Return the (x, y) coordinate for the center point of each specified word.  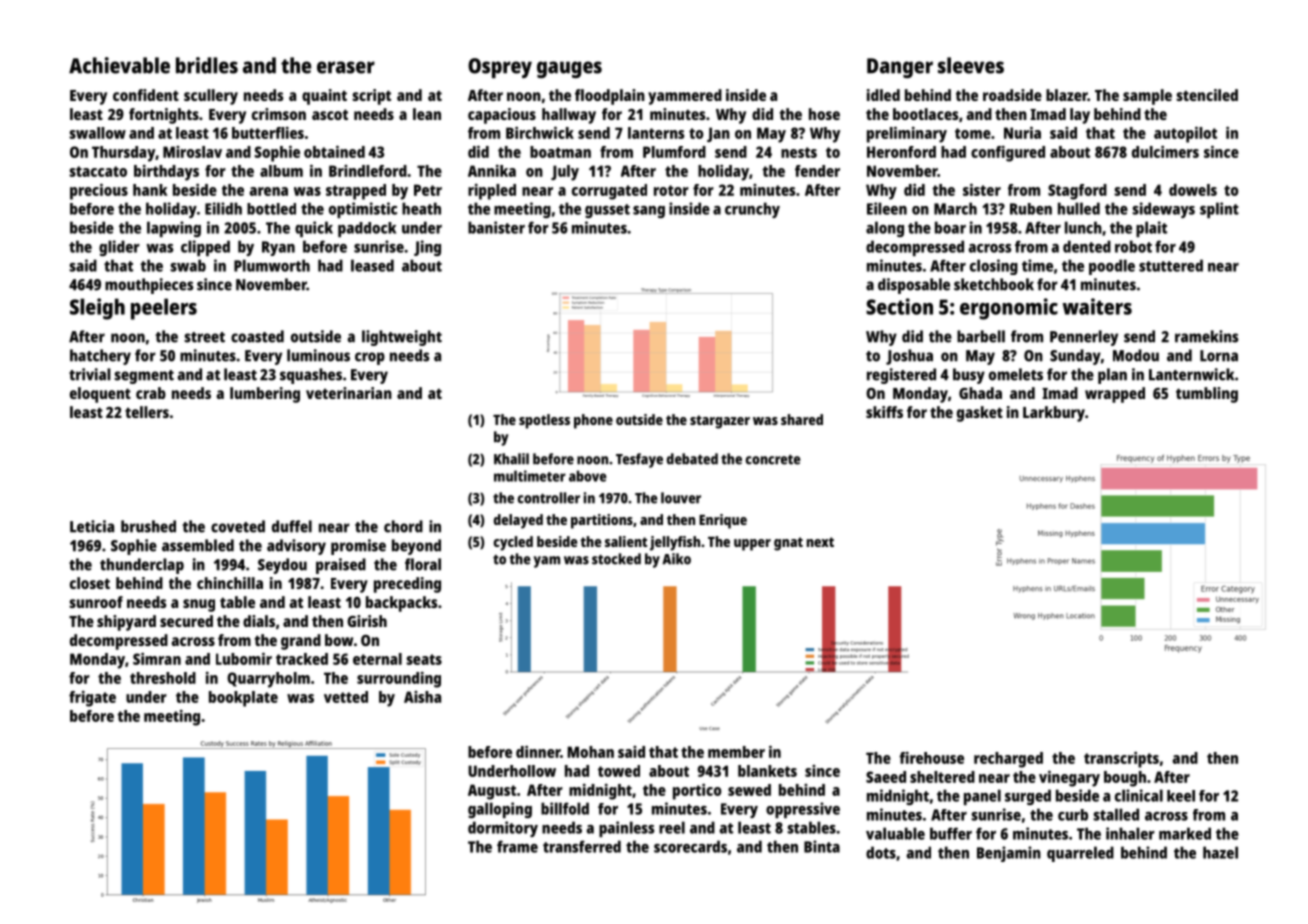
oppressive (803, 810)
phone (593, 421)
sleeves (971, 65)
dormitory (503, 829)
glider (119, 248)
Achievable (119, 65)
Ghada (980, 393)
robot (1133, 246)
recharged (1008, 760)
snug (199, 605)
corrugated (609, 192)
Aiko (676, 559)
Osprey (500, 68)
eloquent (100, 395)
